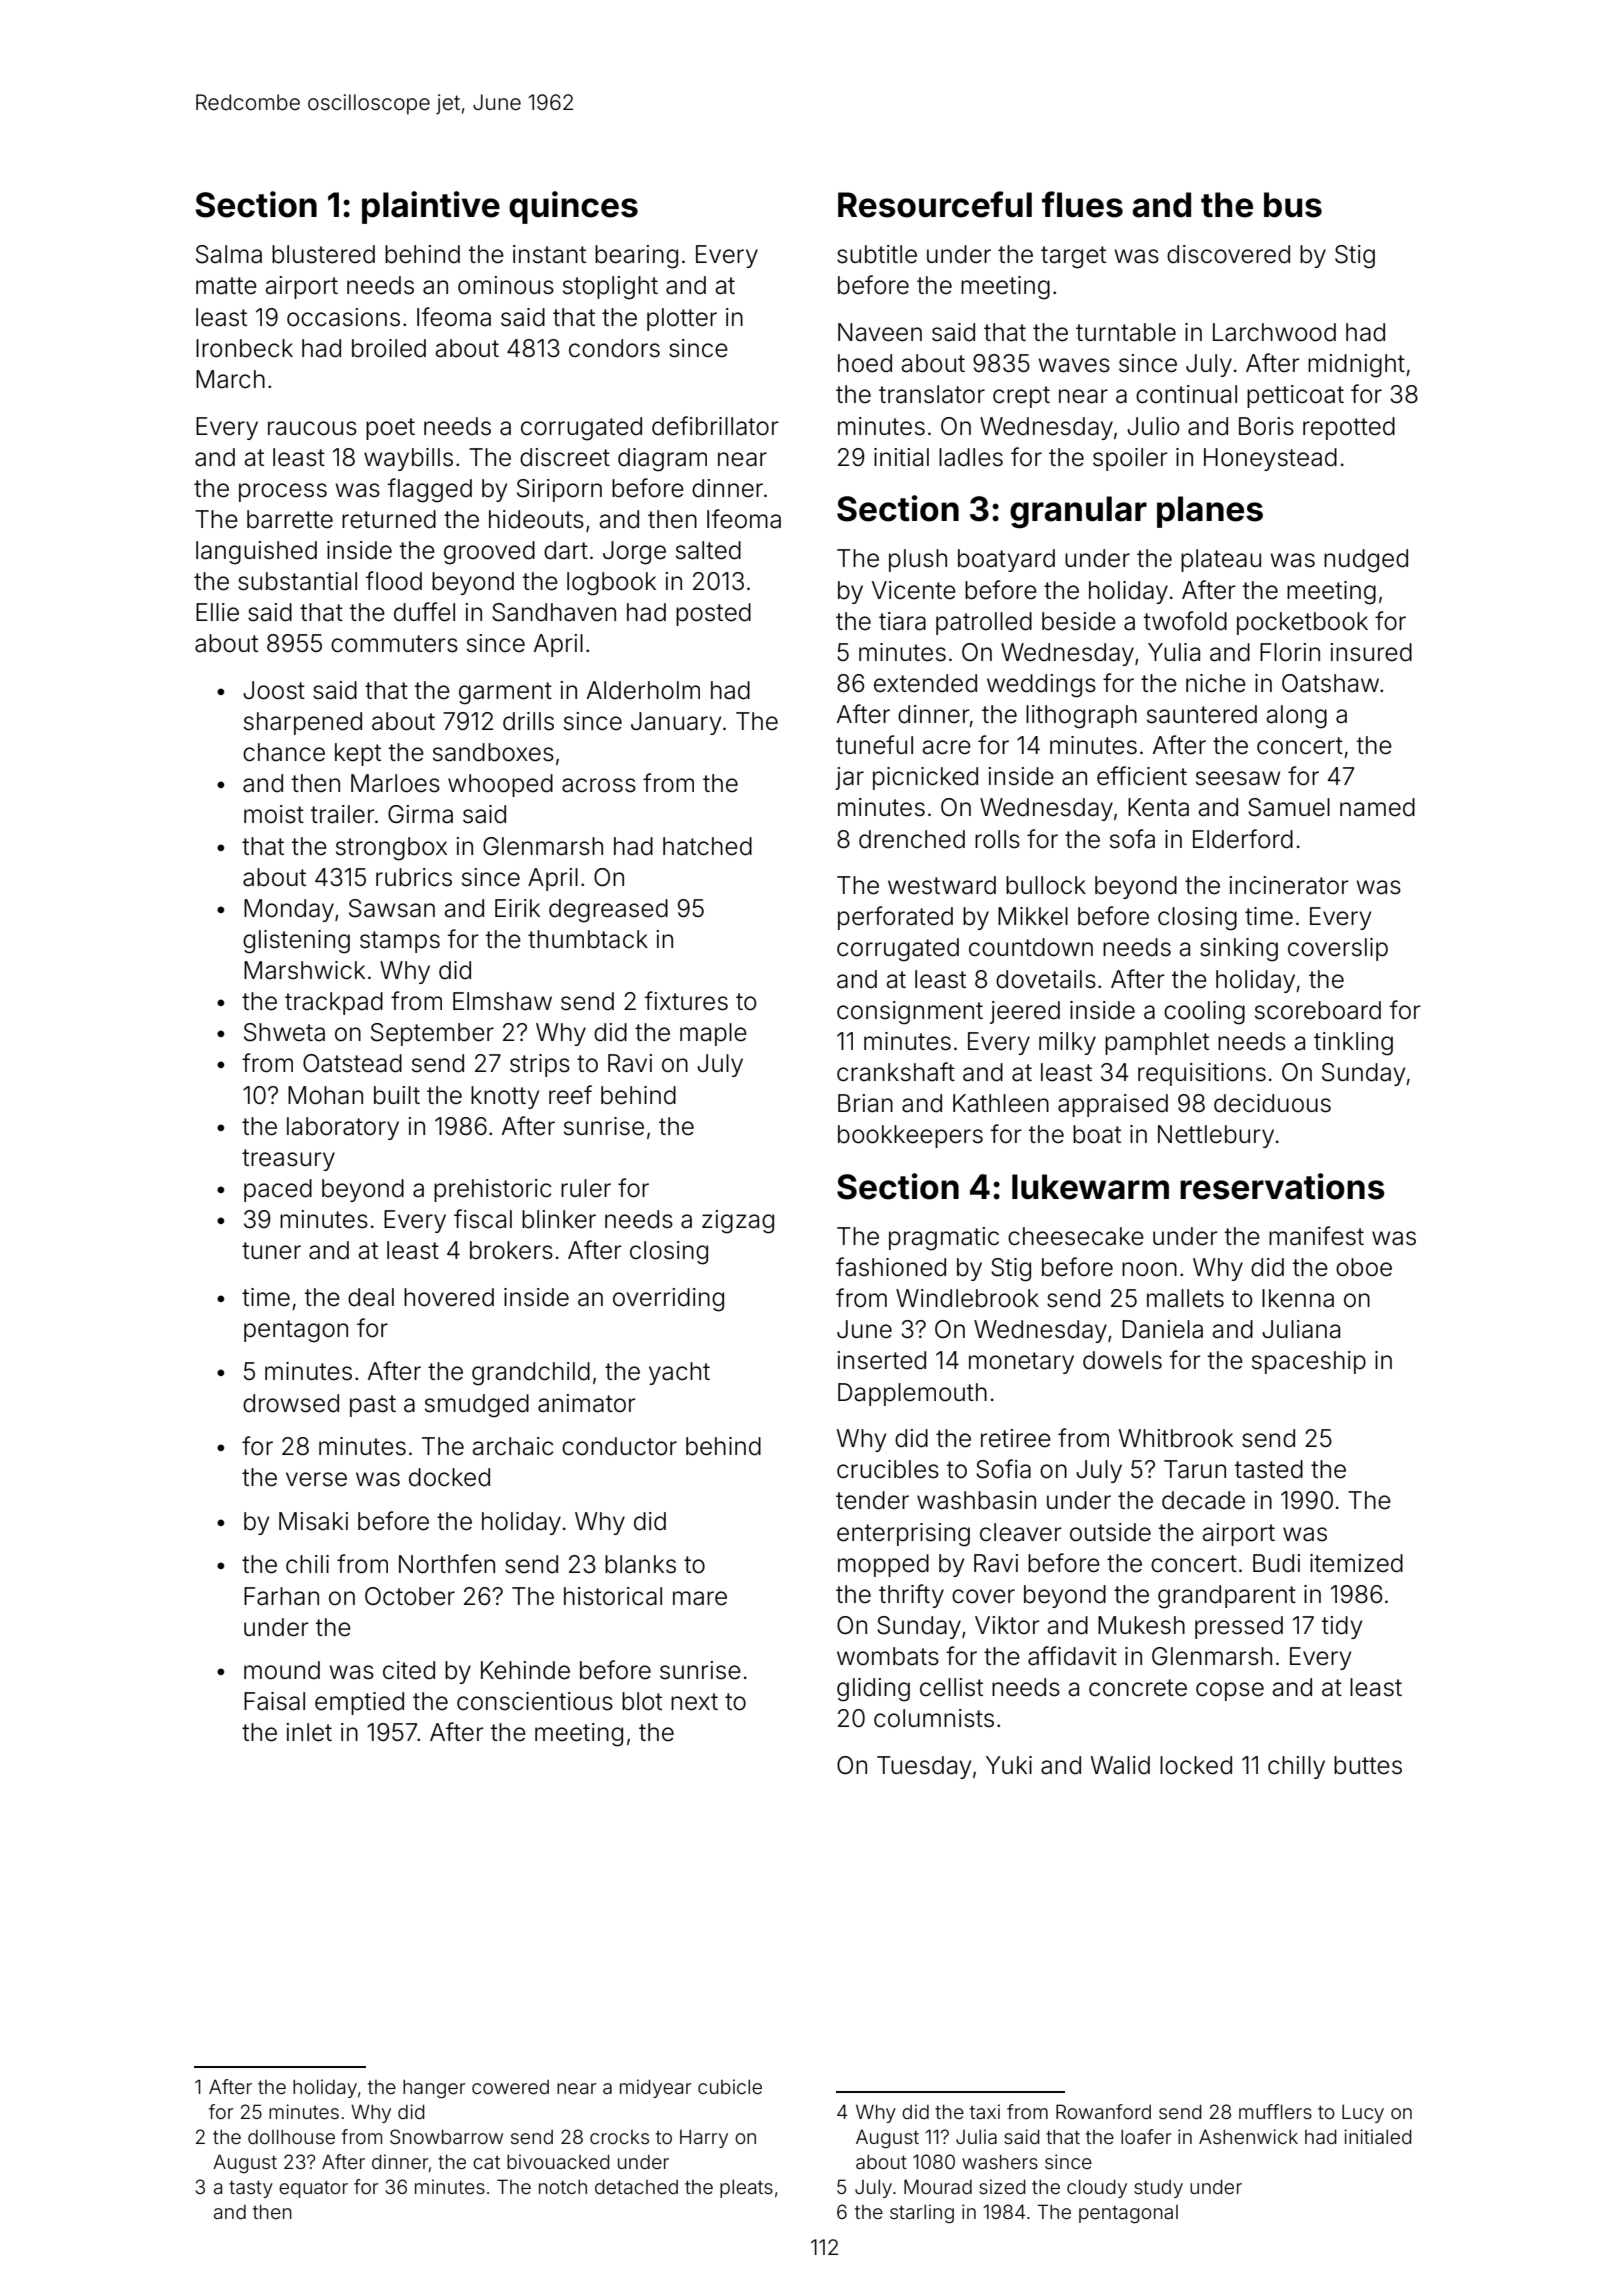  Describe the element at coordinates (1272, 1103) in the page. I see `deciduous` at that location.
